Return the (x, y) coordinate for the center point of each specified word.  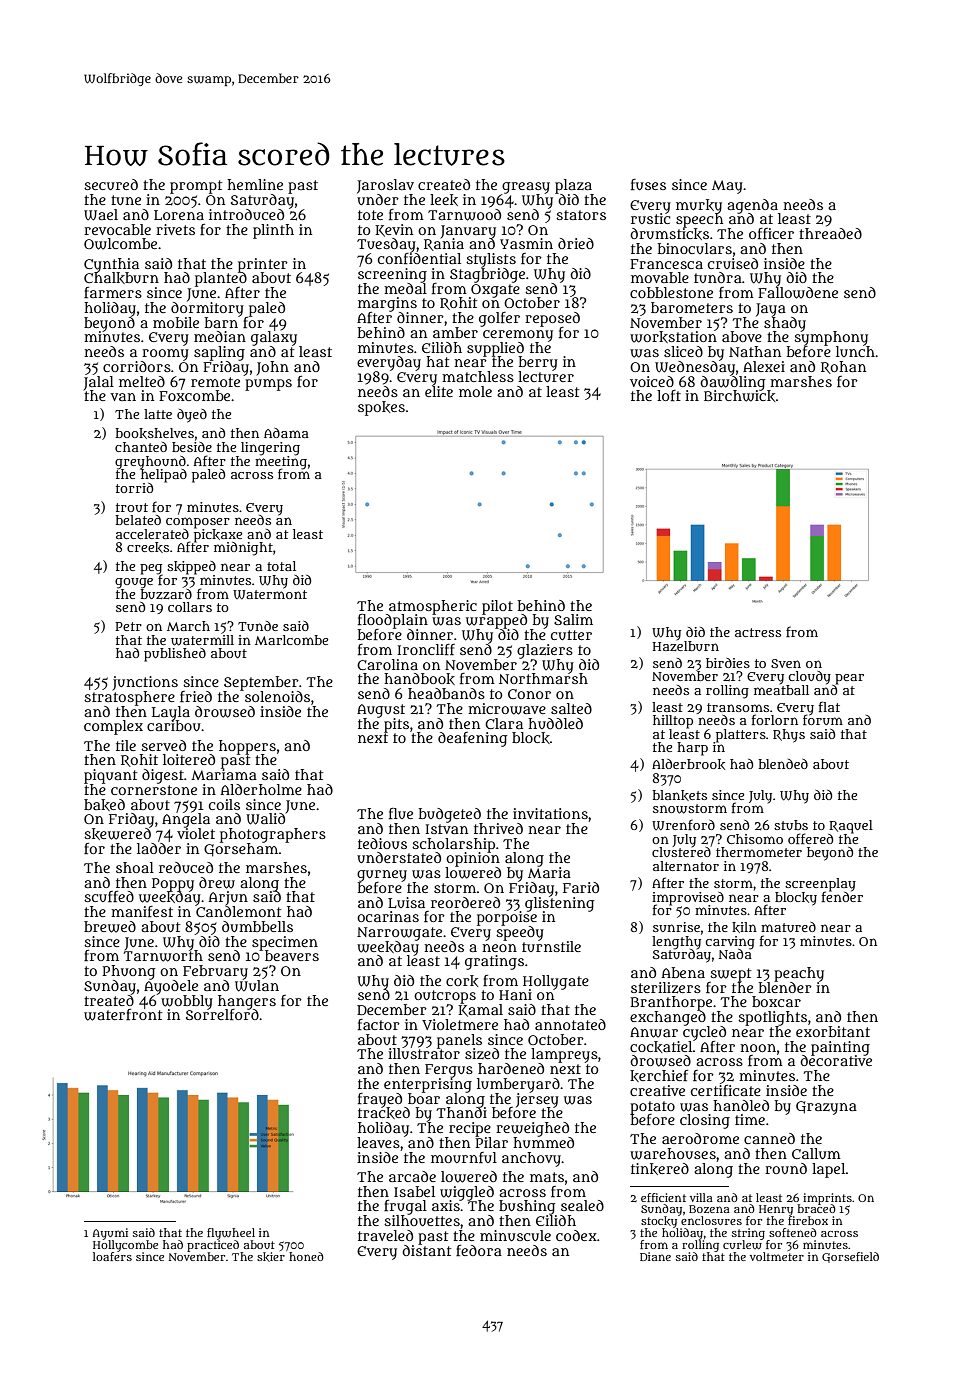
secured (111, 184)
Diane (655, 1256)
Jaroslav (385, 186)
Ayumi (110, 1234)
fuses (648, 184)
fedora (479, 1250)
